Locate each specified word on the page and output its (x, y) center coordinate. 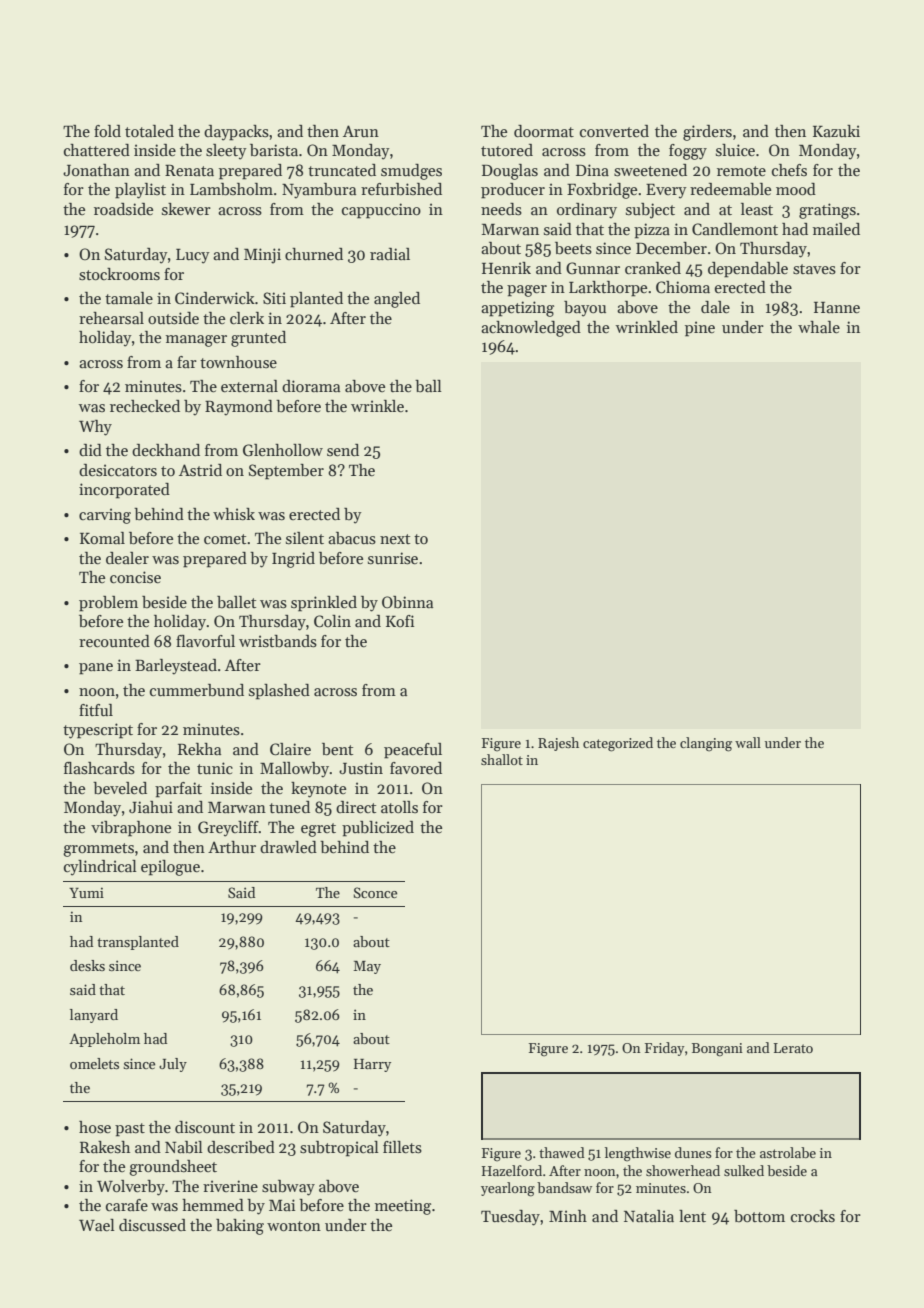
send (343, 450)
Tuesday (510, 1218)
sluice (735, 150)
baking (240, 1227)
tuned (289, 807)
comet (225, 539)
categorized (618, 744)
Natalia (649, 1216)
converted (614, 131)
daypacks (236, 133)
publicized (378, 829)
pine (700, 329)
